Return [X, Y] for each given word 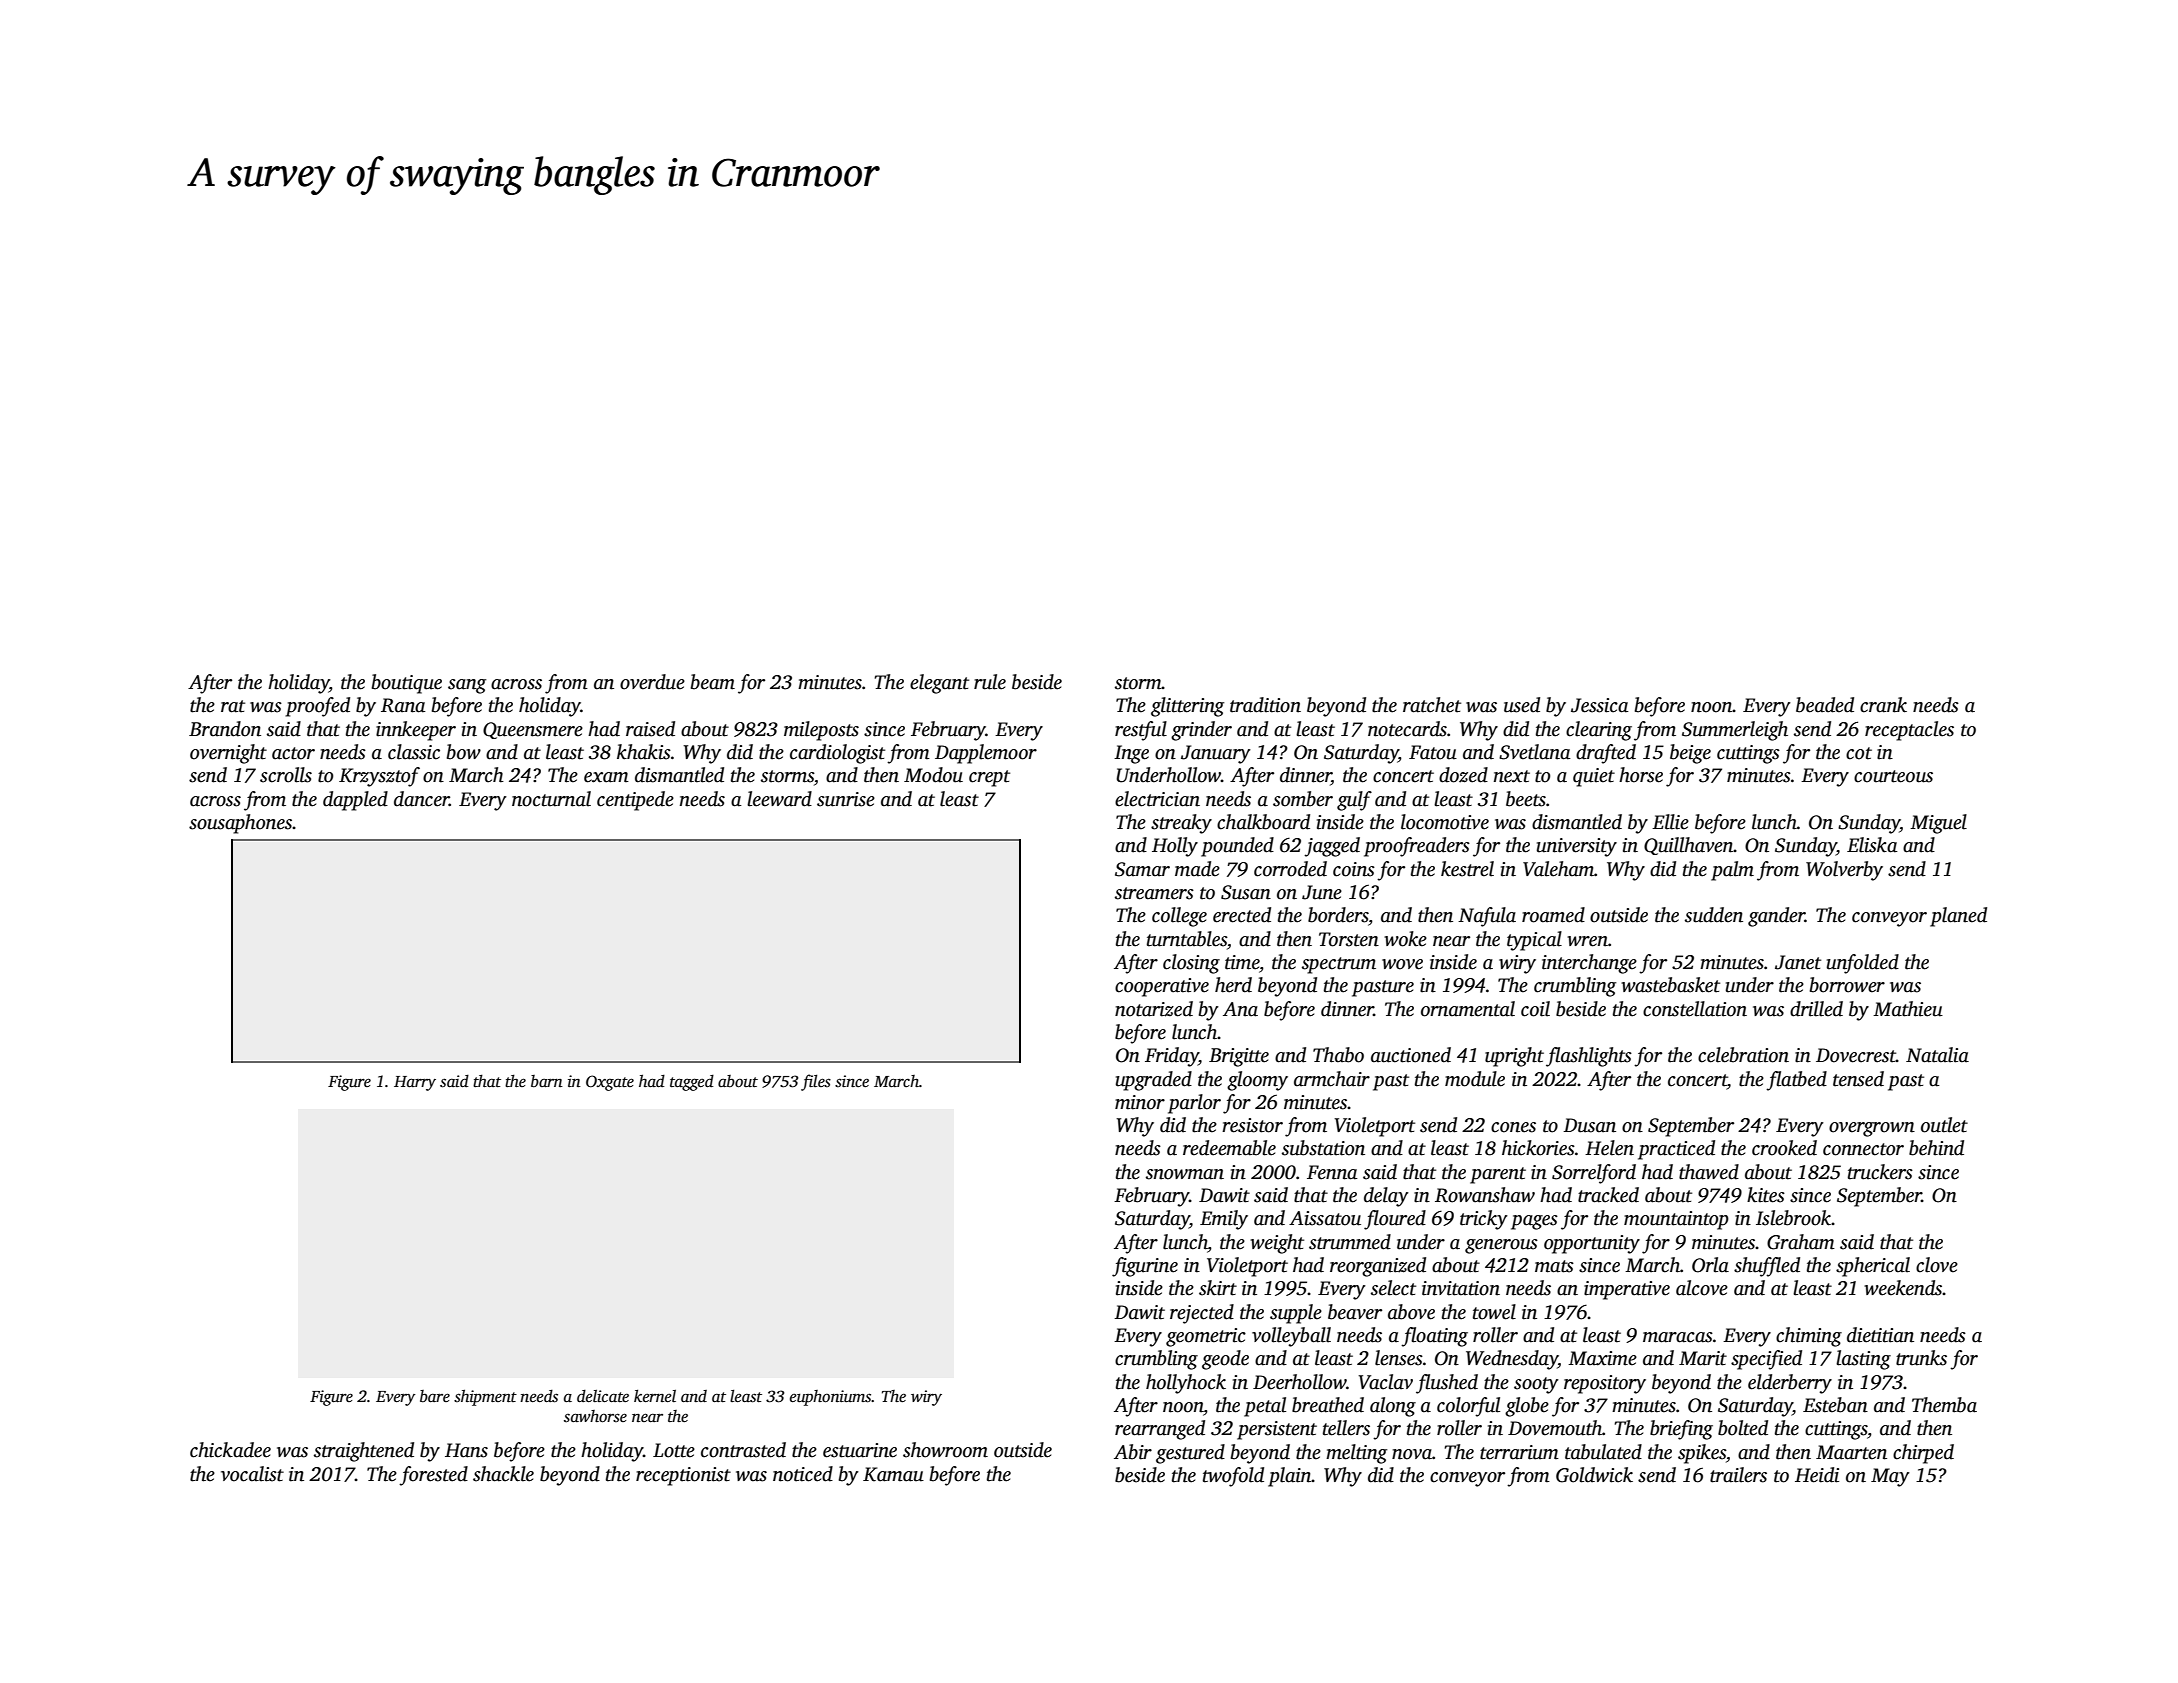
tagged [692, 1083]
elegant [939, 684]
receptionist [683, 1476]
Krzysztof [379, 777]
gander [1776, 917]
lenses [1399, 1358]
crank [1883, 705]
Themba [1944, 1405]
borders [1338, 915]
